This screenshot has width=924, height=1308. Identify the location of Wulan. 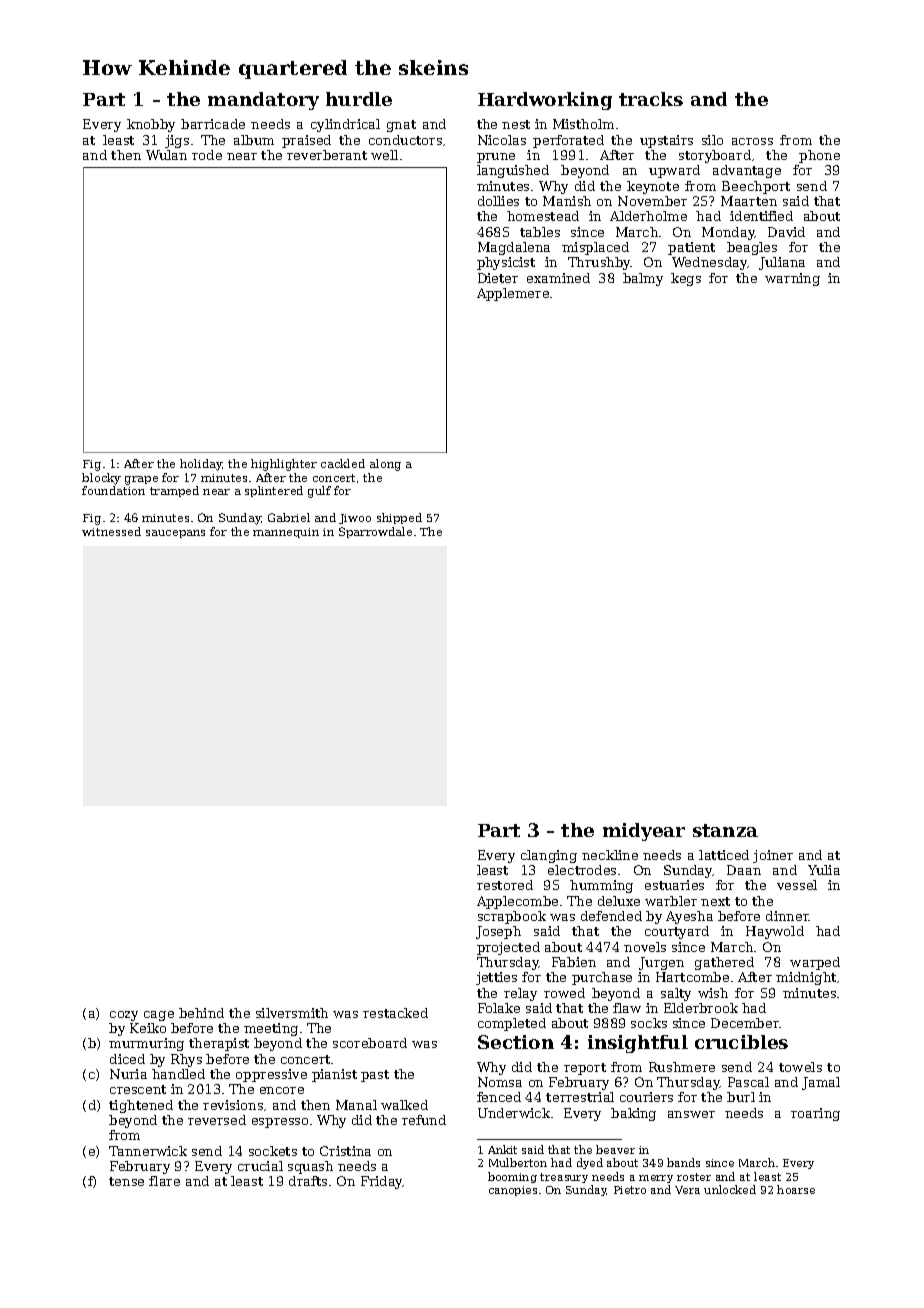
(166, 155).
